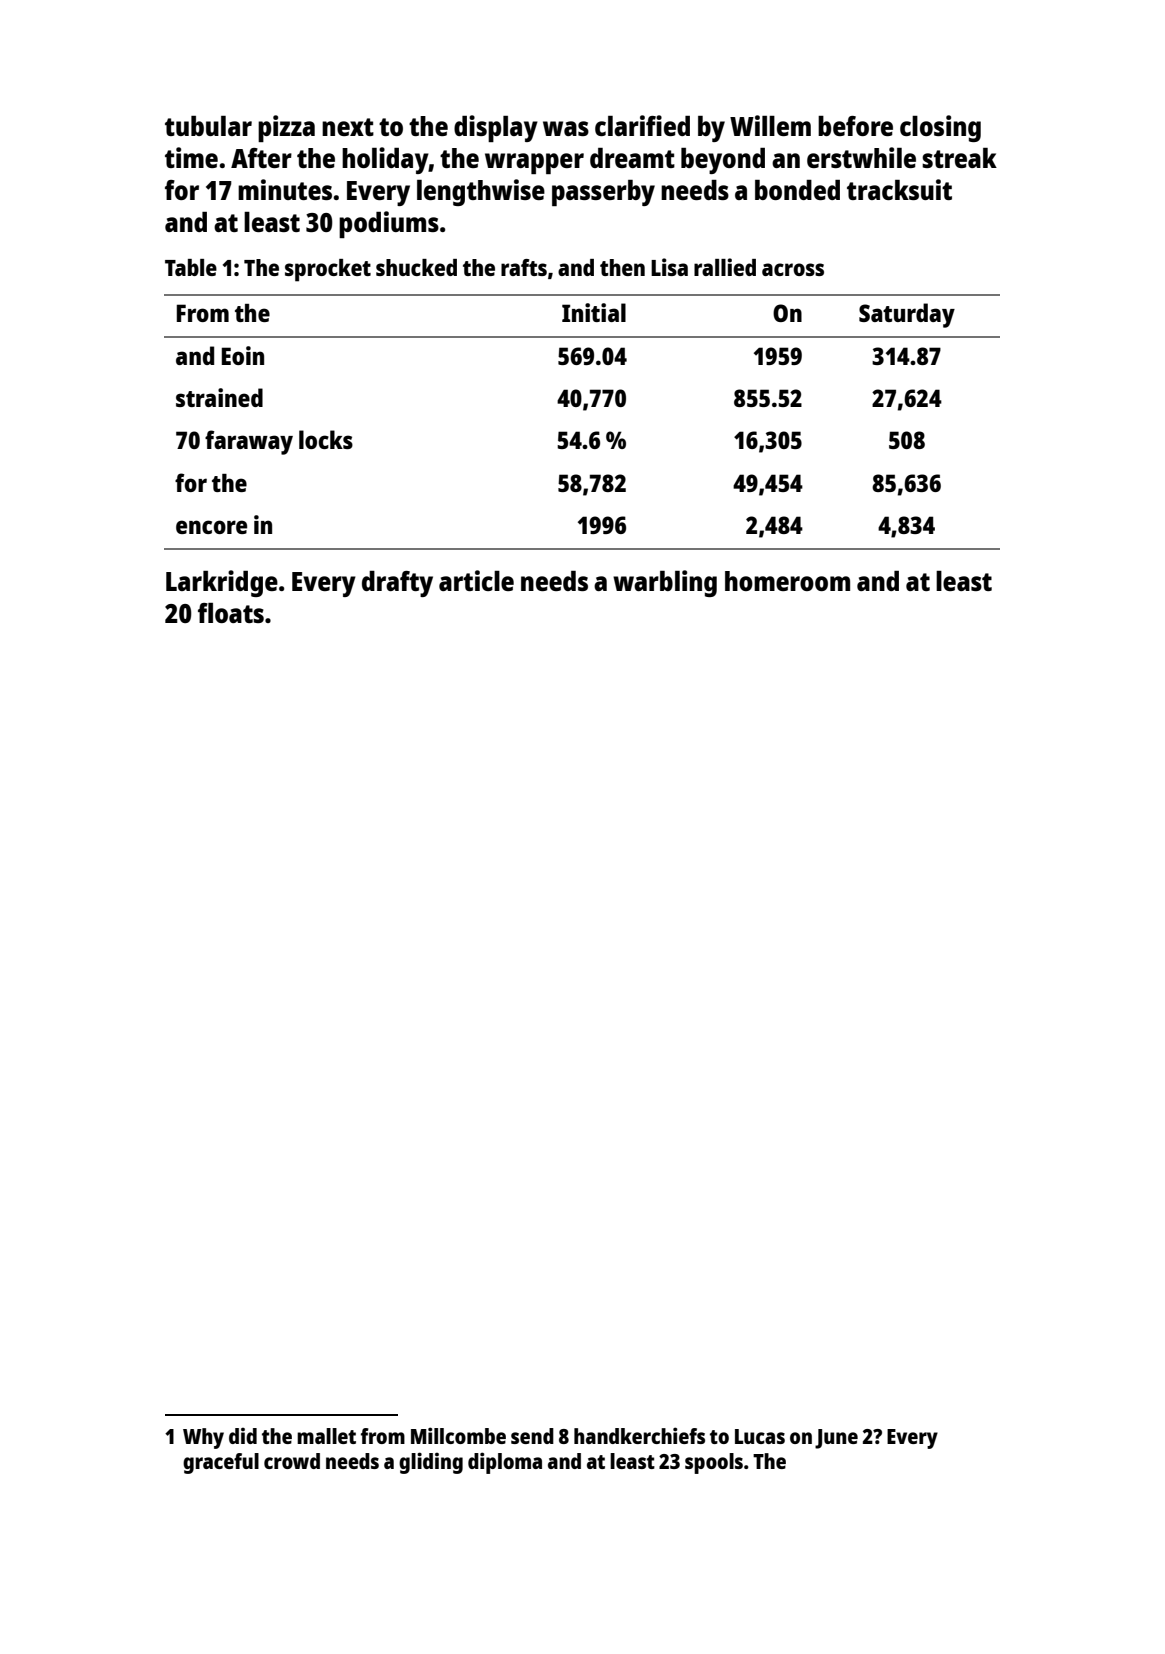 The image size is (1165, 1654). What do you see at coordinates (787, 581) in the image?
I see `homeroom` at bounding box center [787, 581].
